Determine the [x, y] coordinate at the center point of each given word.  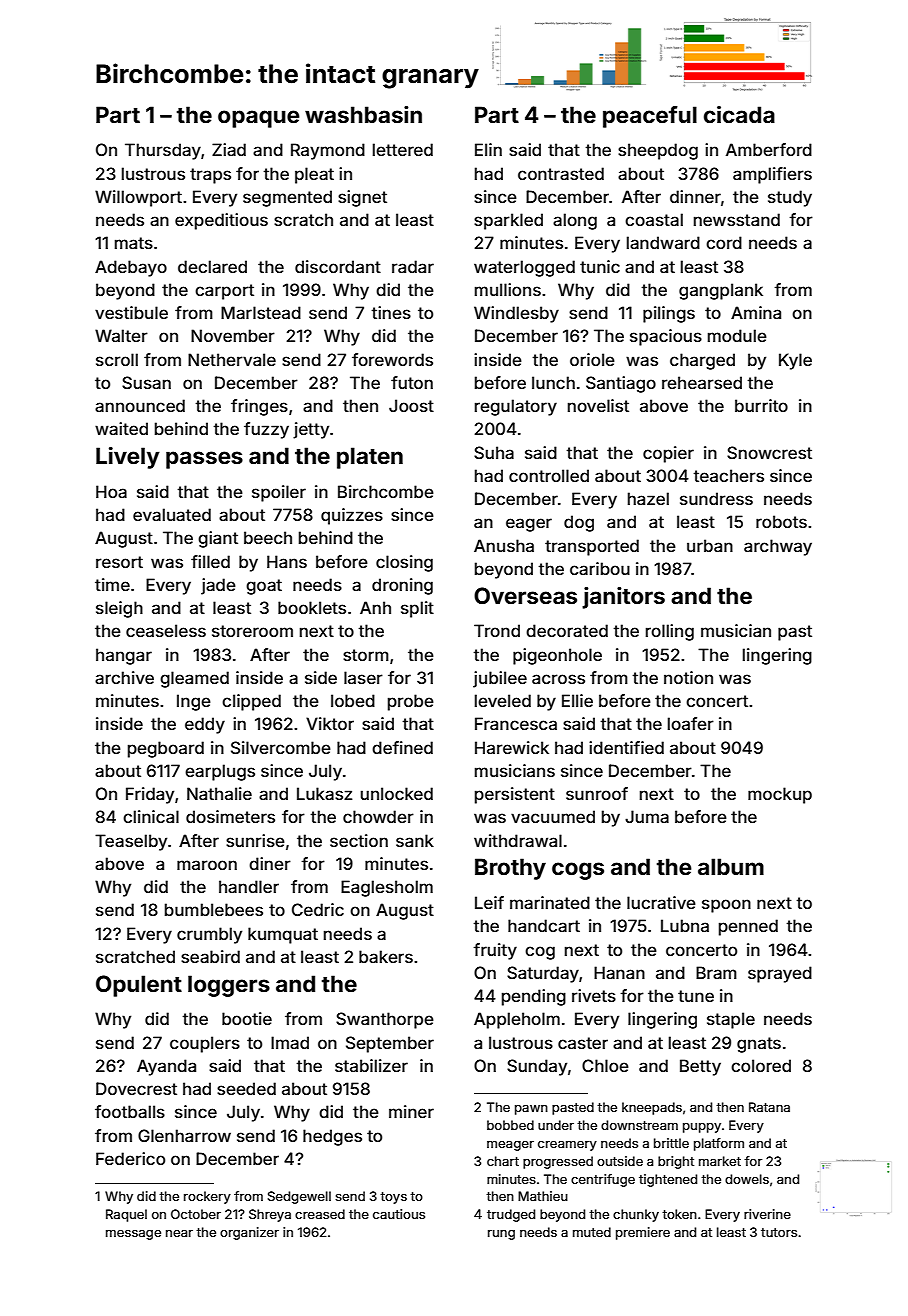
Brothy [510, 869]
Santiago [621, 384]
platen [370, 458]
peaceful [650, 117]
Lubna [685, 925]
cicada [739, 114]
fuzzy [266, 430]
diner [270, 863]
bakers [386, 956]
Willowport [138, 198]
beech [268, 537]
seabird [210, 956]
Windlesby [516, 314]
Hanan [619, 972]
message [133, 1235]
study [790, 198]
